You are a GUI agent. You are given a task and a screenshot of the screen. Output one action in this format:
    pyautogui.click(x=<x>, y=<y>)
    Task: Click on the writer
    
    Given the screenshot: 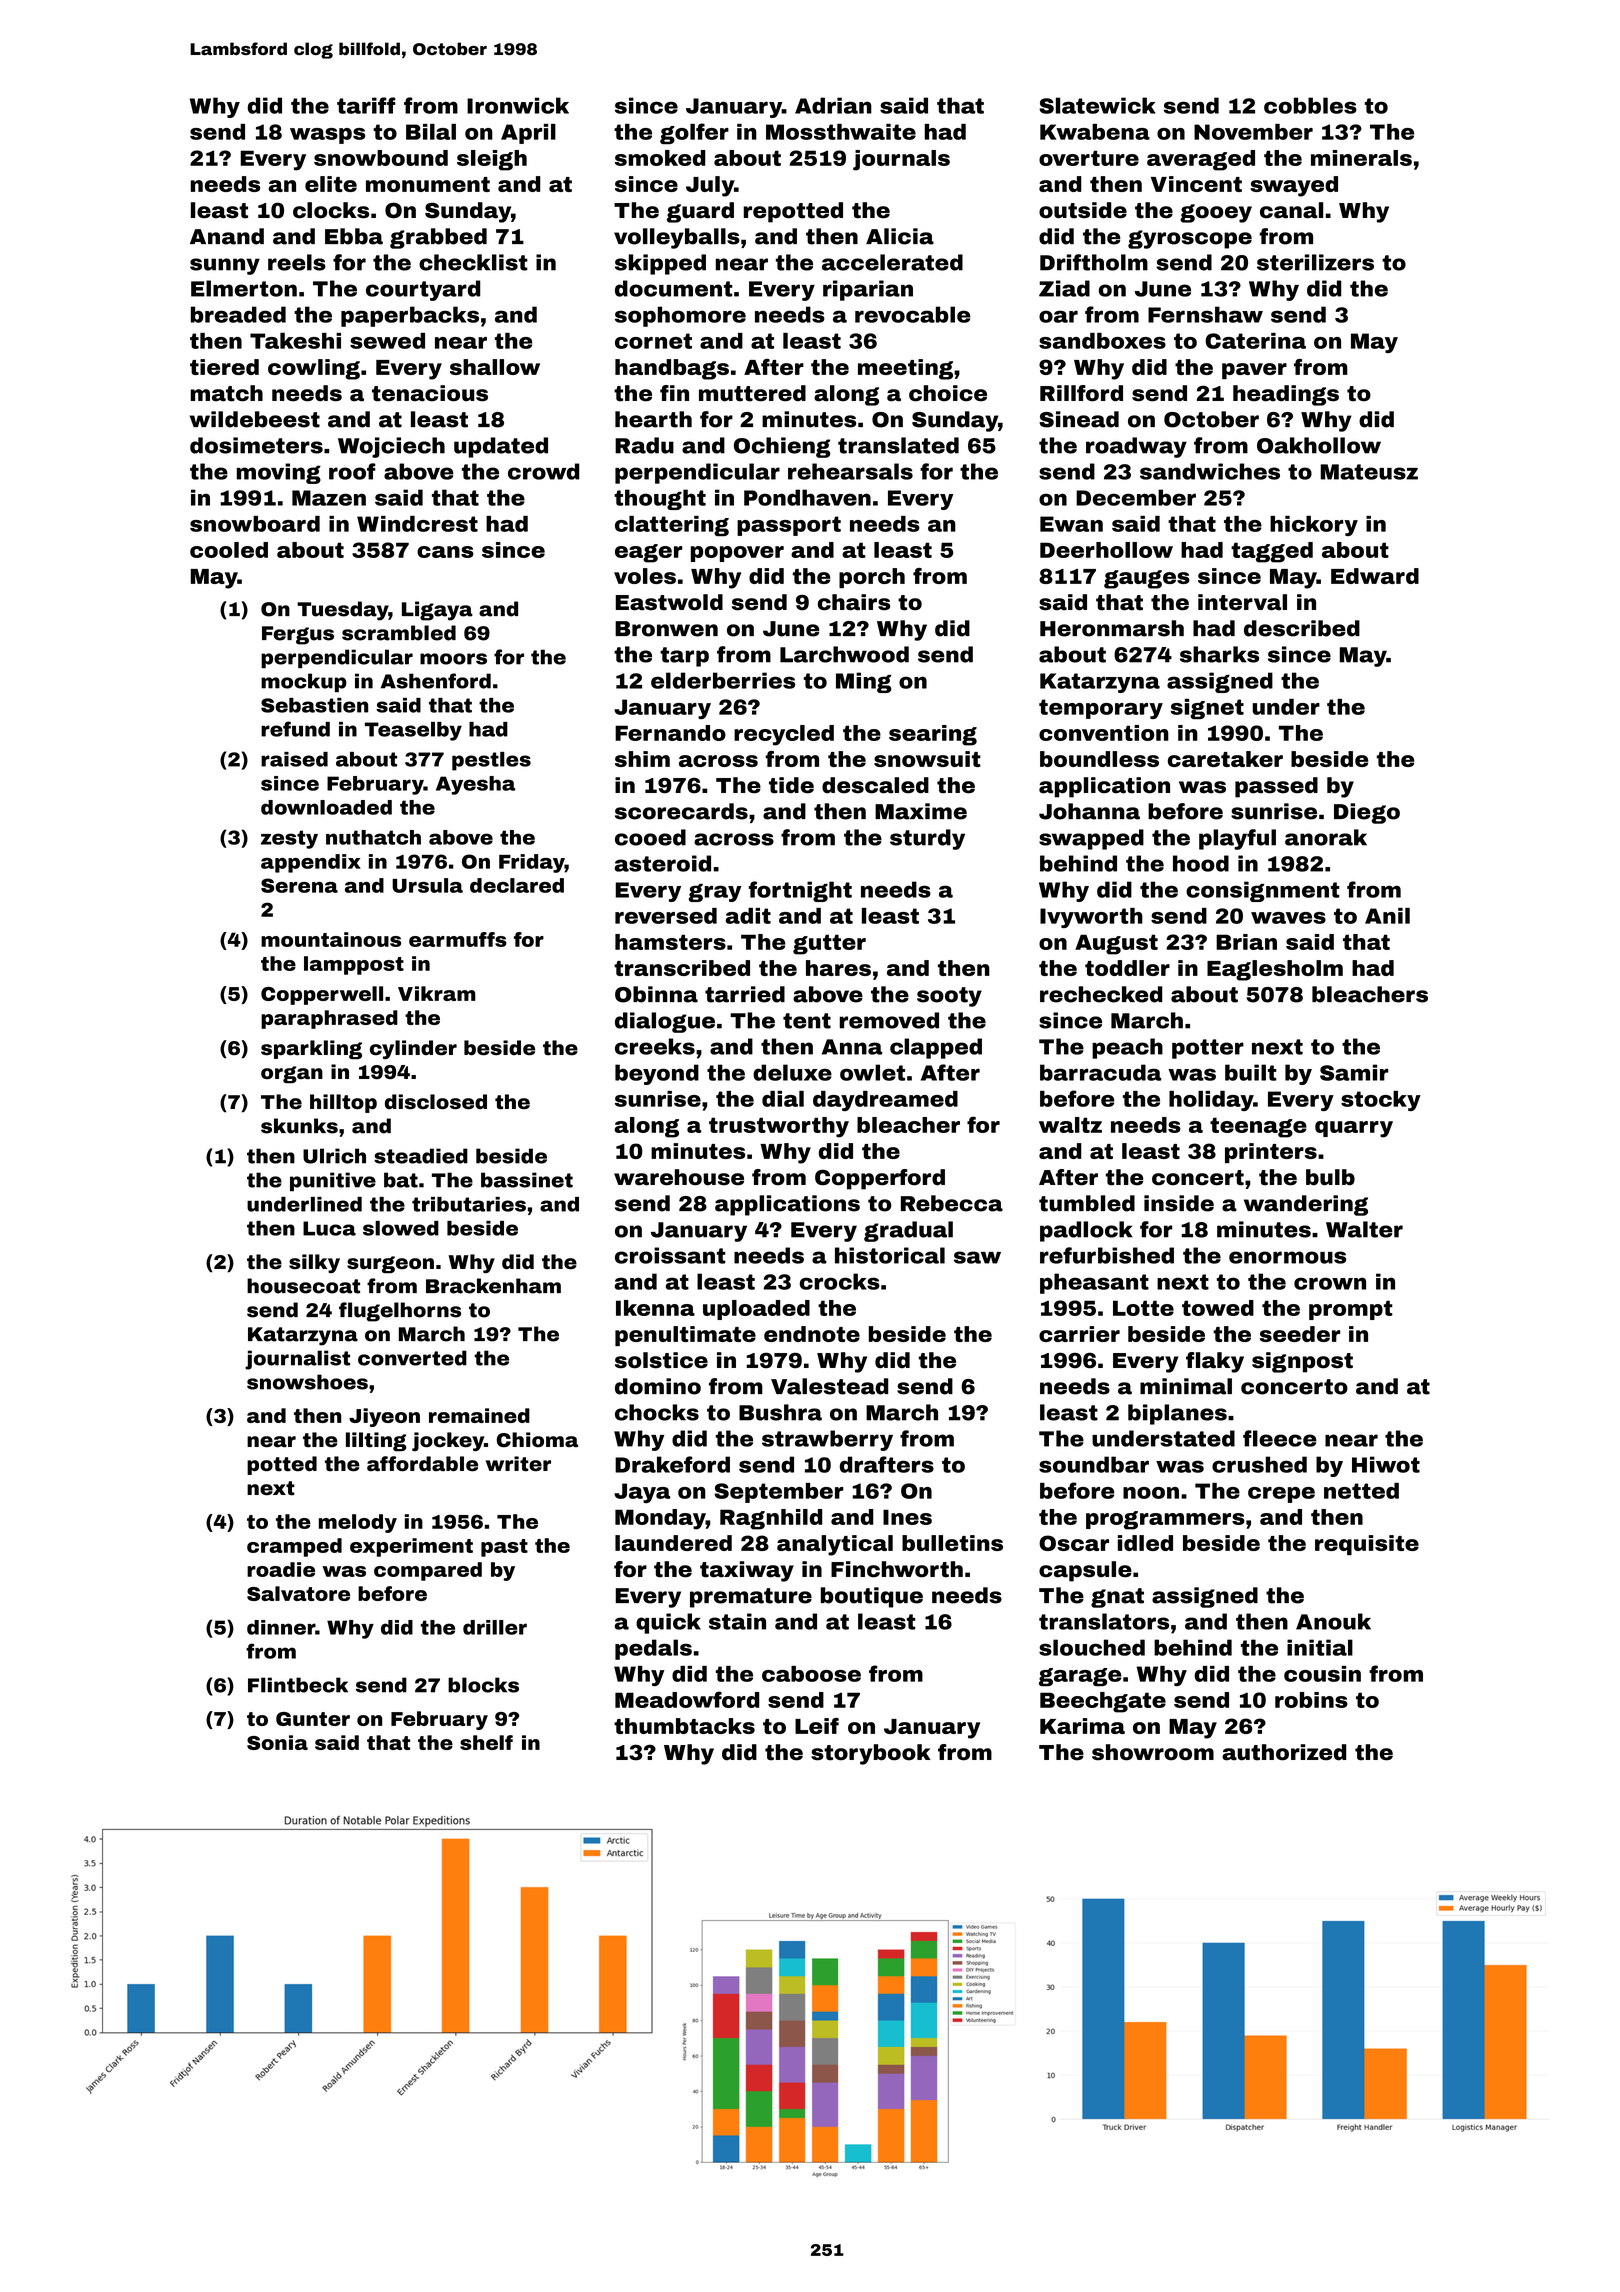 What is the action you would take?
    pyautogui.click(x=518, y=1464)
